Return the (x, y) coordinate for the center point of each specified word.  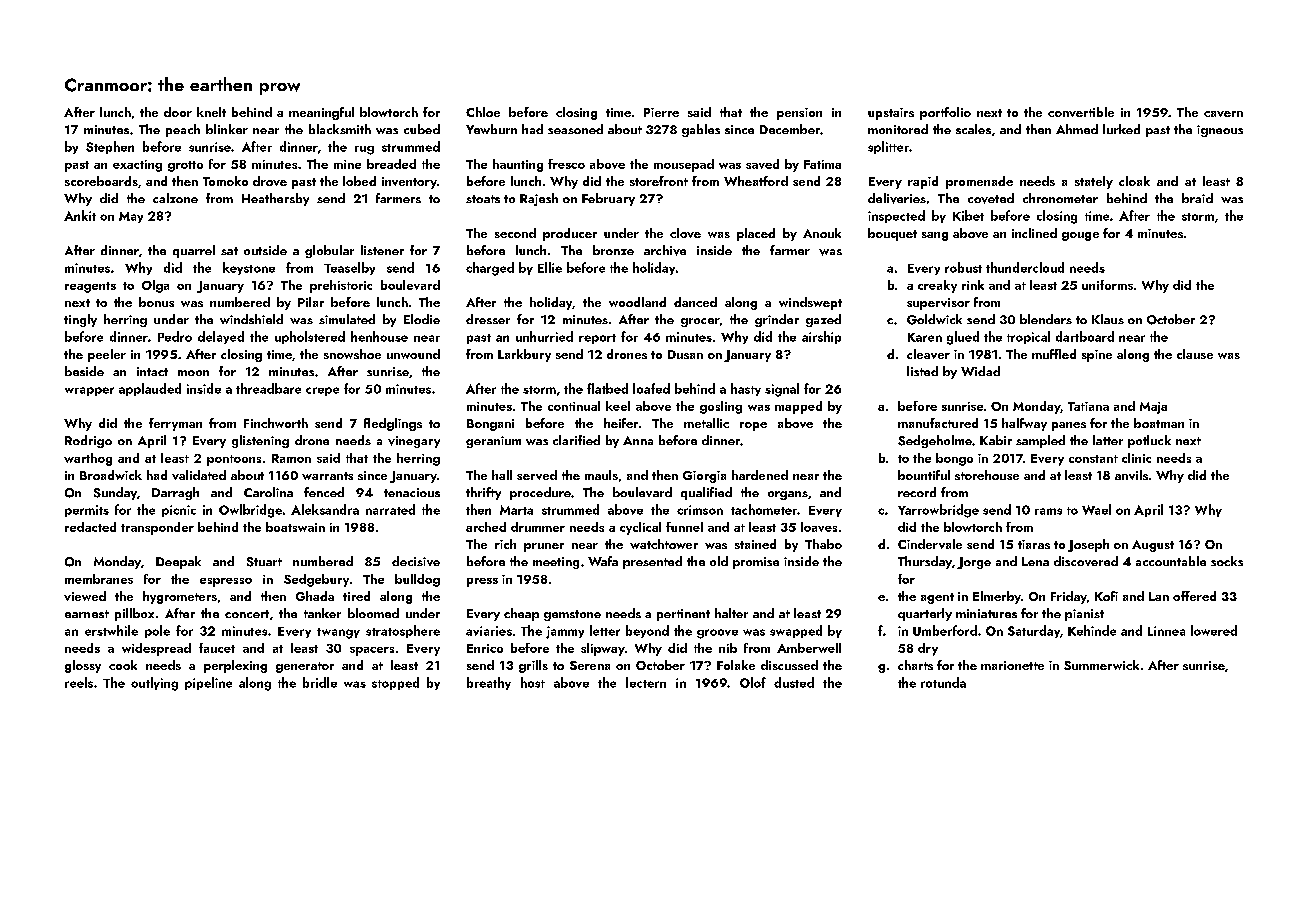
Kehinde (1092, 630)
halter (731, 613)
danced (695, 302)
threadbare (268, 388)
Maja (1153, 408)
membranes (99, 579)
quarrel (194, 251)
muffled (1054, 354)
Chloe (483, 112)
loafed (651, 388)
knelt (211, 112)
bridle (320, 682)
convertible (1081, 112)
